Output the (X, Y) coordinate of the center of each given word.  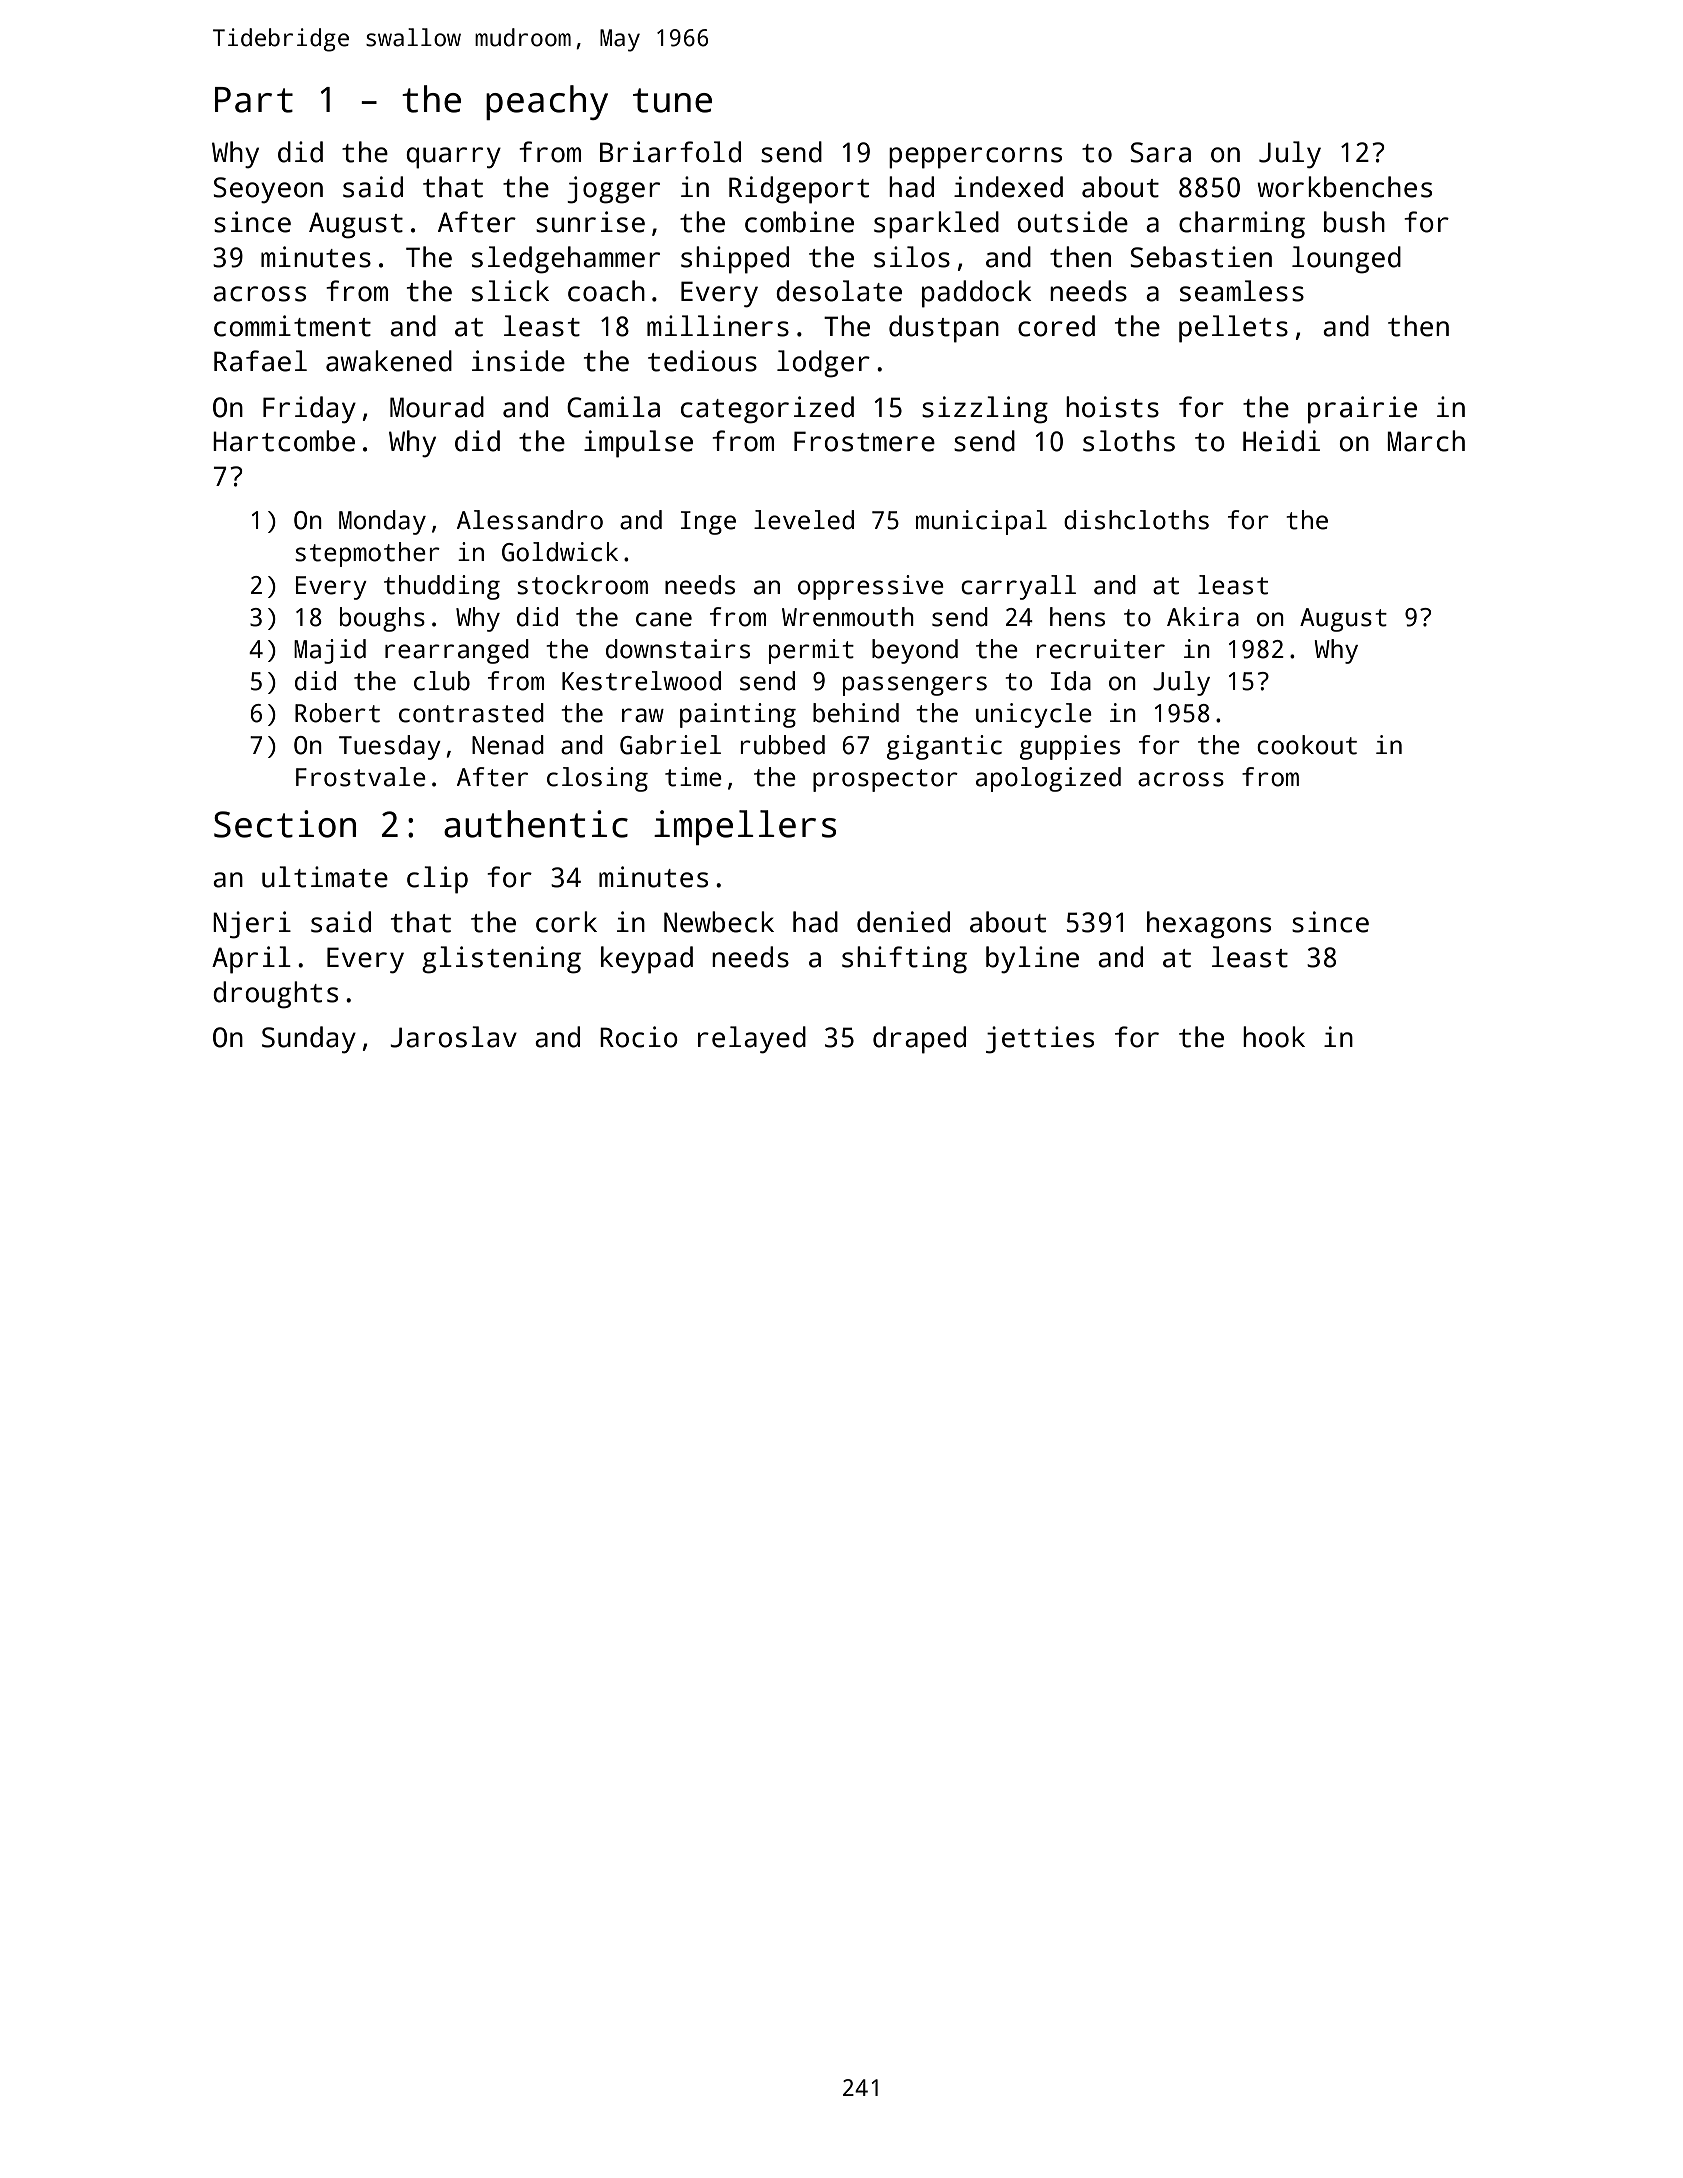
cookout (1307, 745)
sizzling (985, 410)
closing (597, 779)
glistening (501, 960)
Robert (337, 713)
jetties (1040, 1040)
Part (254, 100)
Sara (1160, 152)
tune (672, 100)
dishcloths (1136, 520)
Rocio (639, 1037)
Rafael (260, 361)
